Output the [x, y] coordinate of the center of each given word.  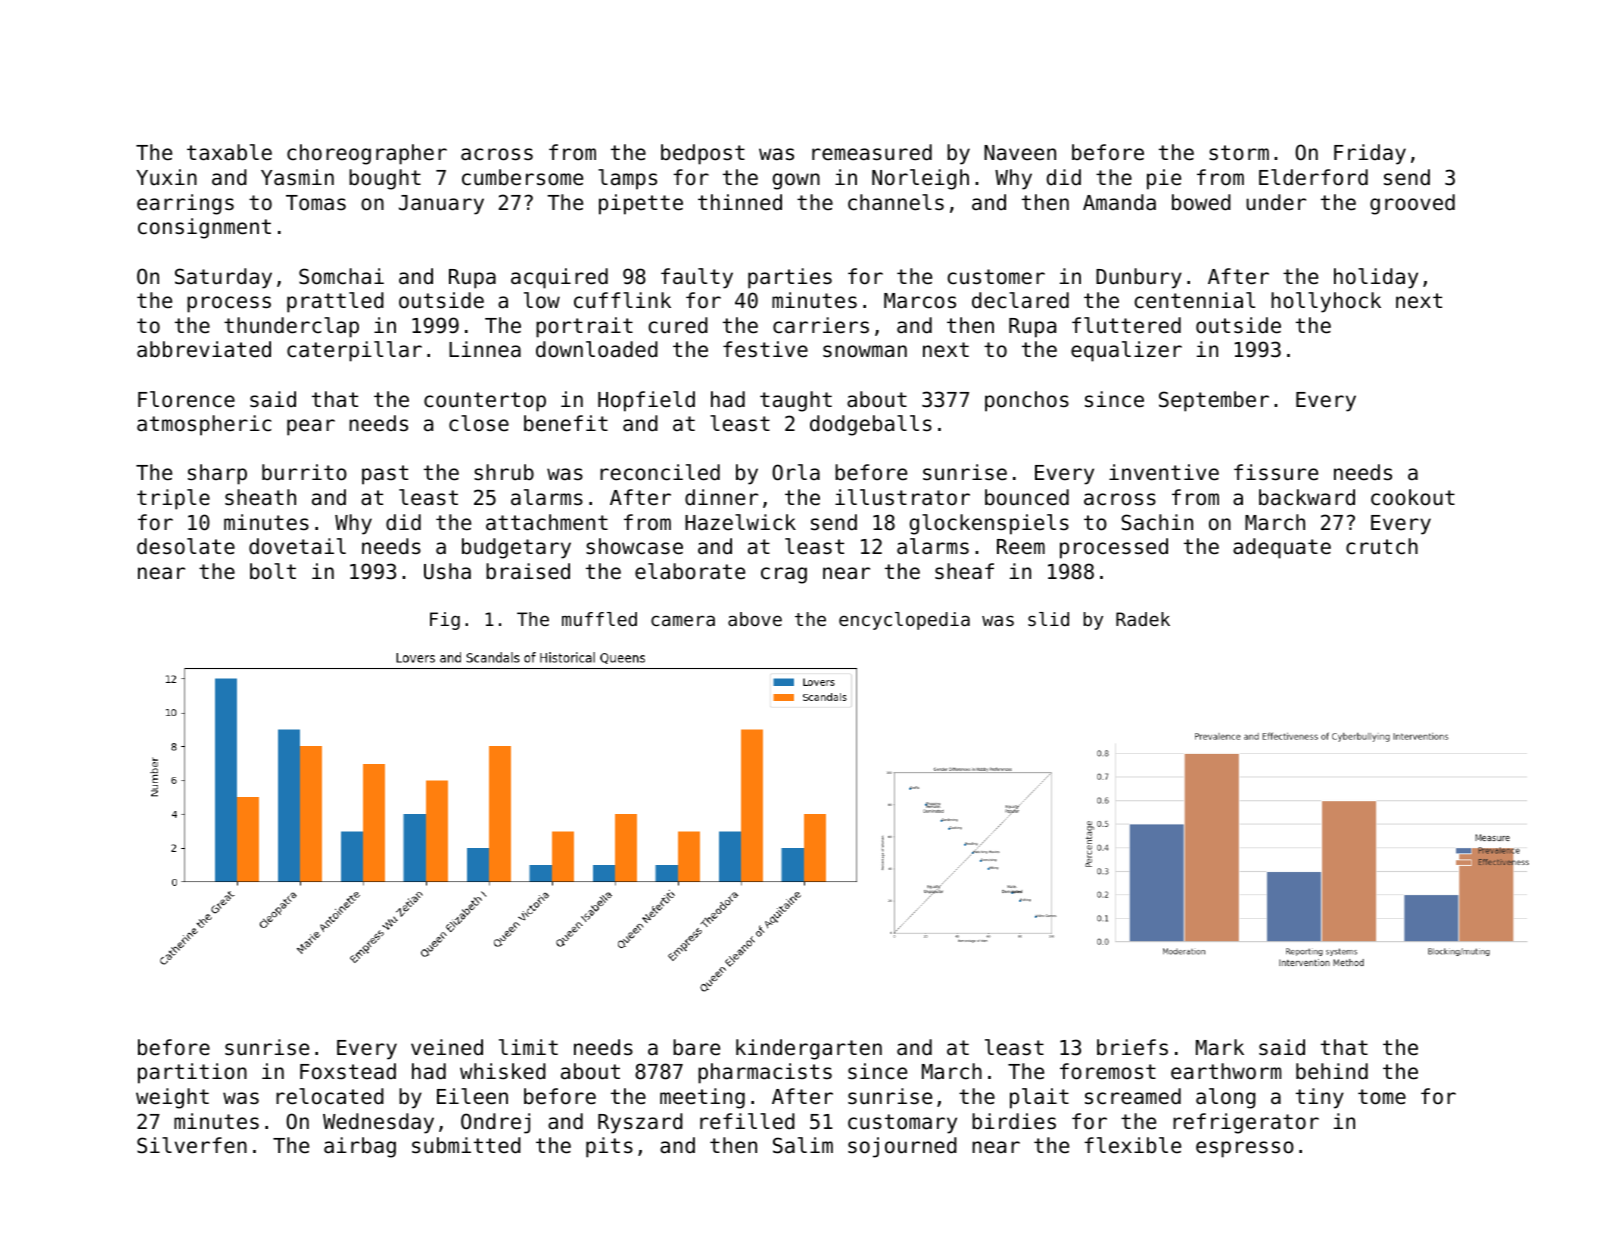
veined [447, 1047]
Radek [1143, 619]
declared [1020, 300]
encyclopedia [904, 621]
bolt [273, 571]
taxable [229, 152]
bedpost [703, 154]
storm [1239, 153]
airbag [360, 1147]
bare [696, 1047]
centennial [1194, 300]
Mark [1220, 1047]
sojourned [902, 1147]
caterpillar [354, 351]
